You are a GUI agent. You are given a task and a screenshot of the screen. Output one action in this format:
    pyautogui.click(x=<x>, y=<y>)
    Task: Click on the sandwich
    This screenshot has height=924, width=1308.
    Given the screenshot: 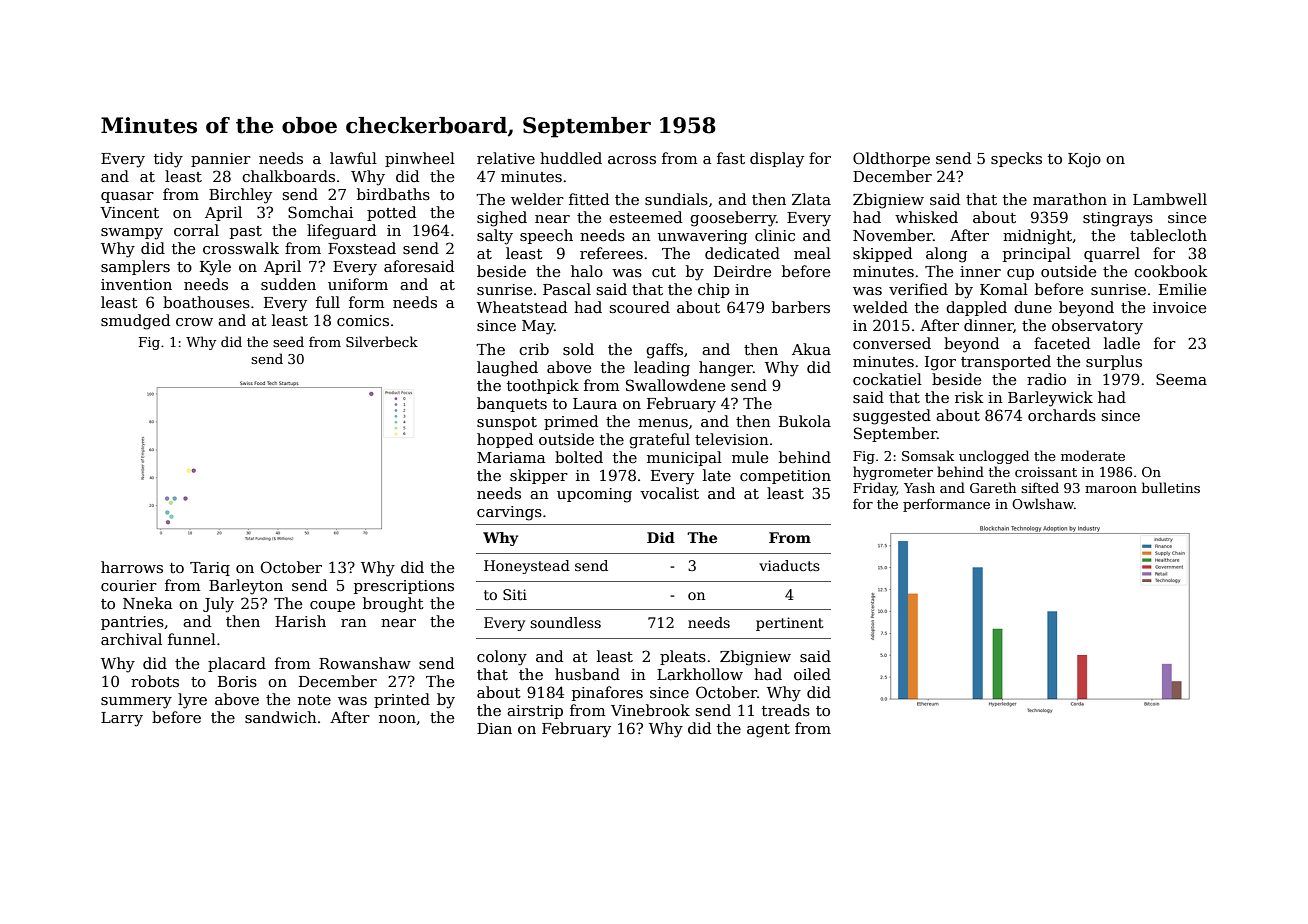 What is the action you would take?
    pyautogui.click(x=281, y=717)
